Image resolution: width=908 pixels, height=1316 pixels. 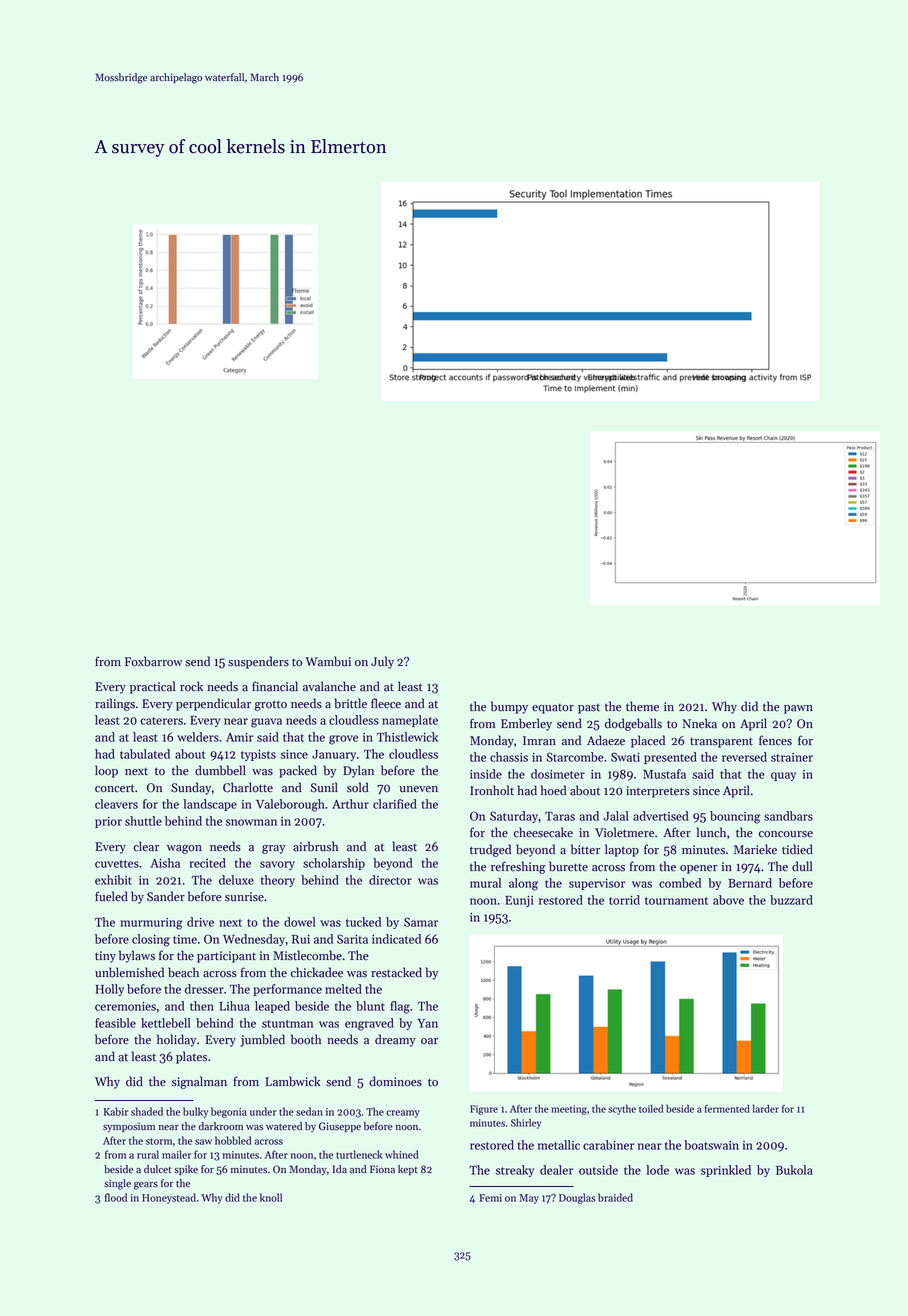 What do you see at coordinates (271, 1197) in the screenshot?
I see `knoll` at bounding box center [271, 1197].
